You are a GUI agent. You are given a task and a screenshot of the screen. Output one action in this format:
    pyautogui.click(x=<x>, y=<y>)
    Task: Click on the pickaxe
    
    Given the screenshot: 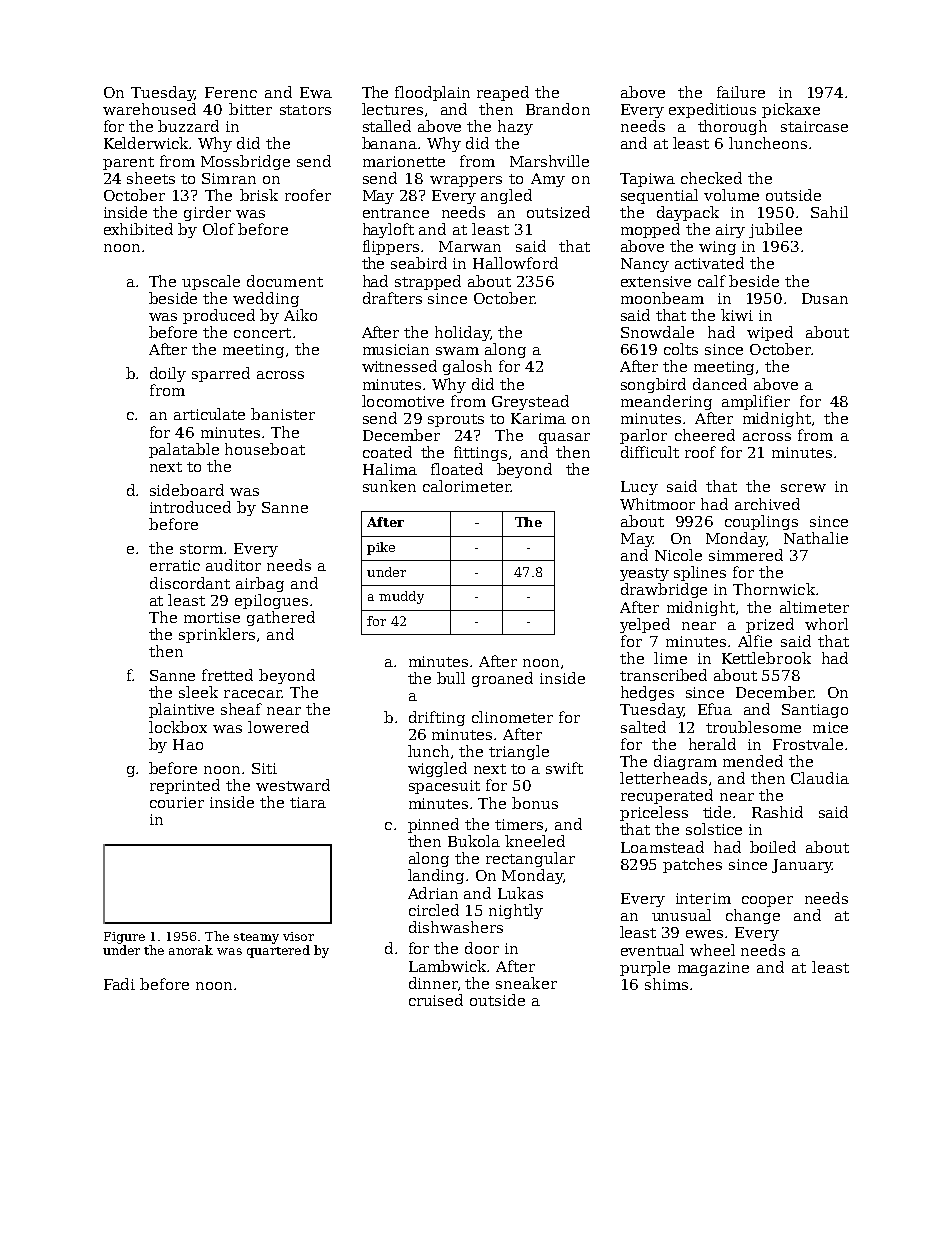 What is the action you would take?
    pyautogui.click(x=791, y=110)
